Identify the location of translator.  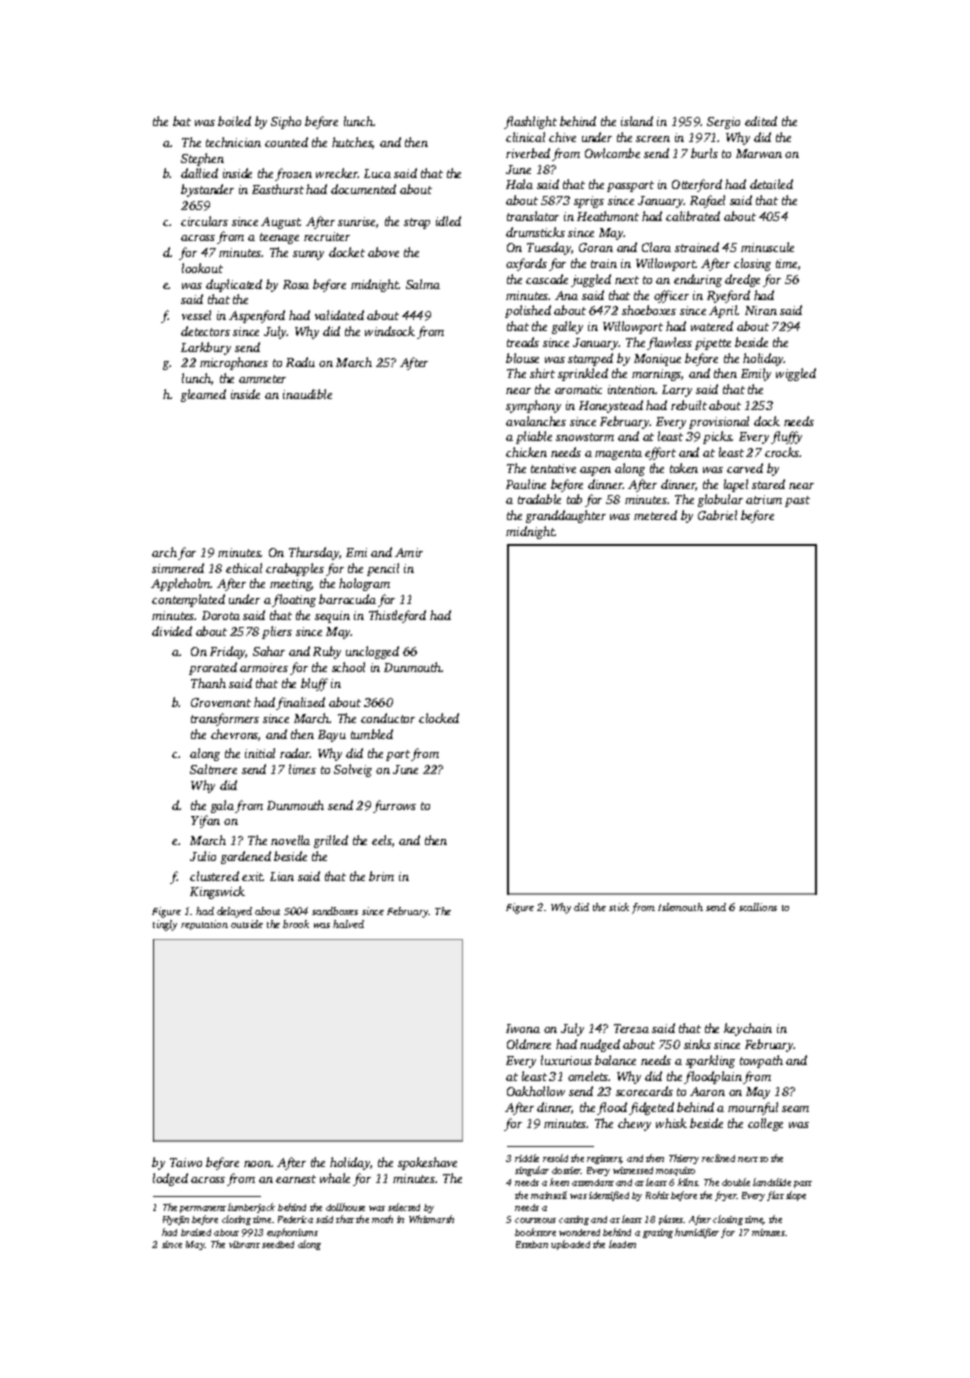
(533, 216).
